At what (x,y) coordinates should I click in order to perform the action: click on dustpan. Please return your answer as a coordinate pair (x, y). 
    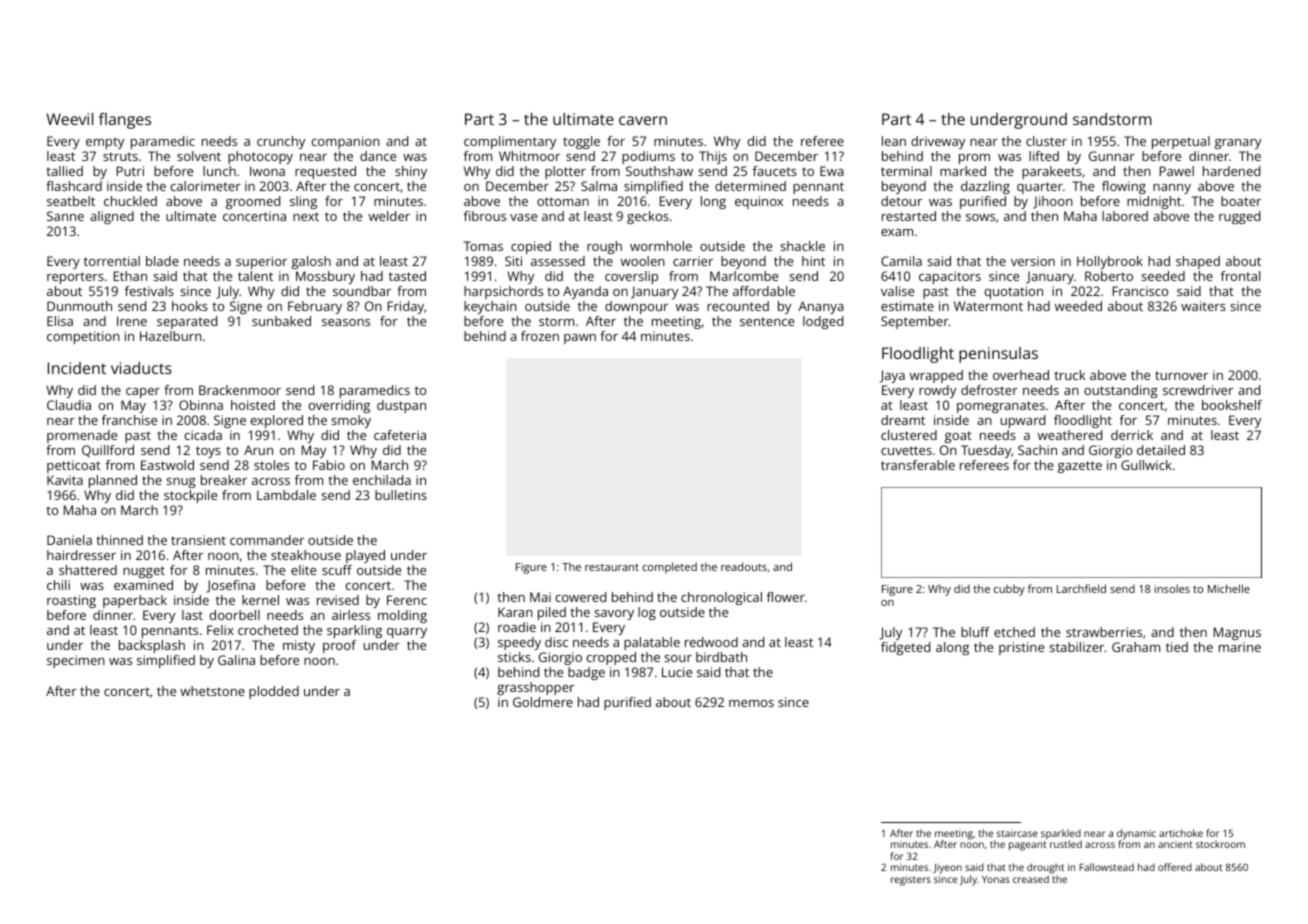
    Looking at the image, I should click on (401, 406).
